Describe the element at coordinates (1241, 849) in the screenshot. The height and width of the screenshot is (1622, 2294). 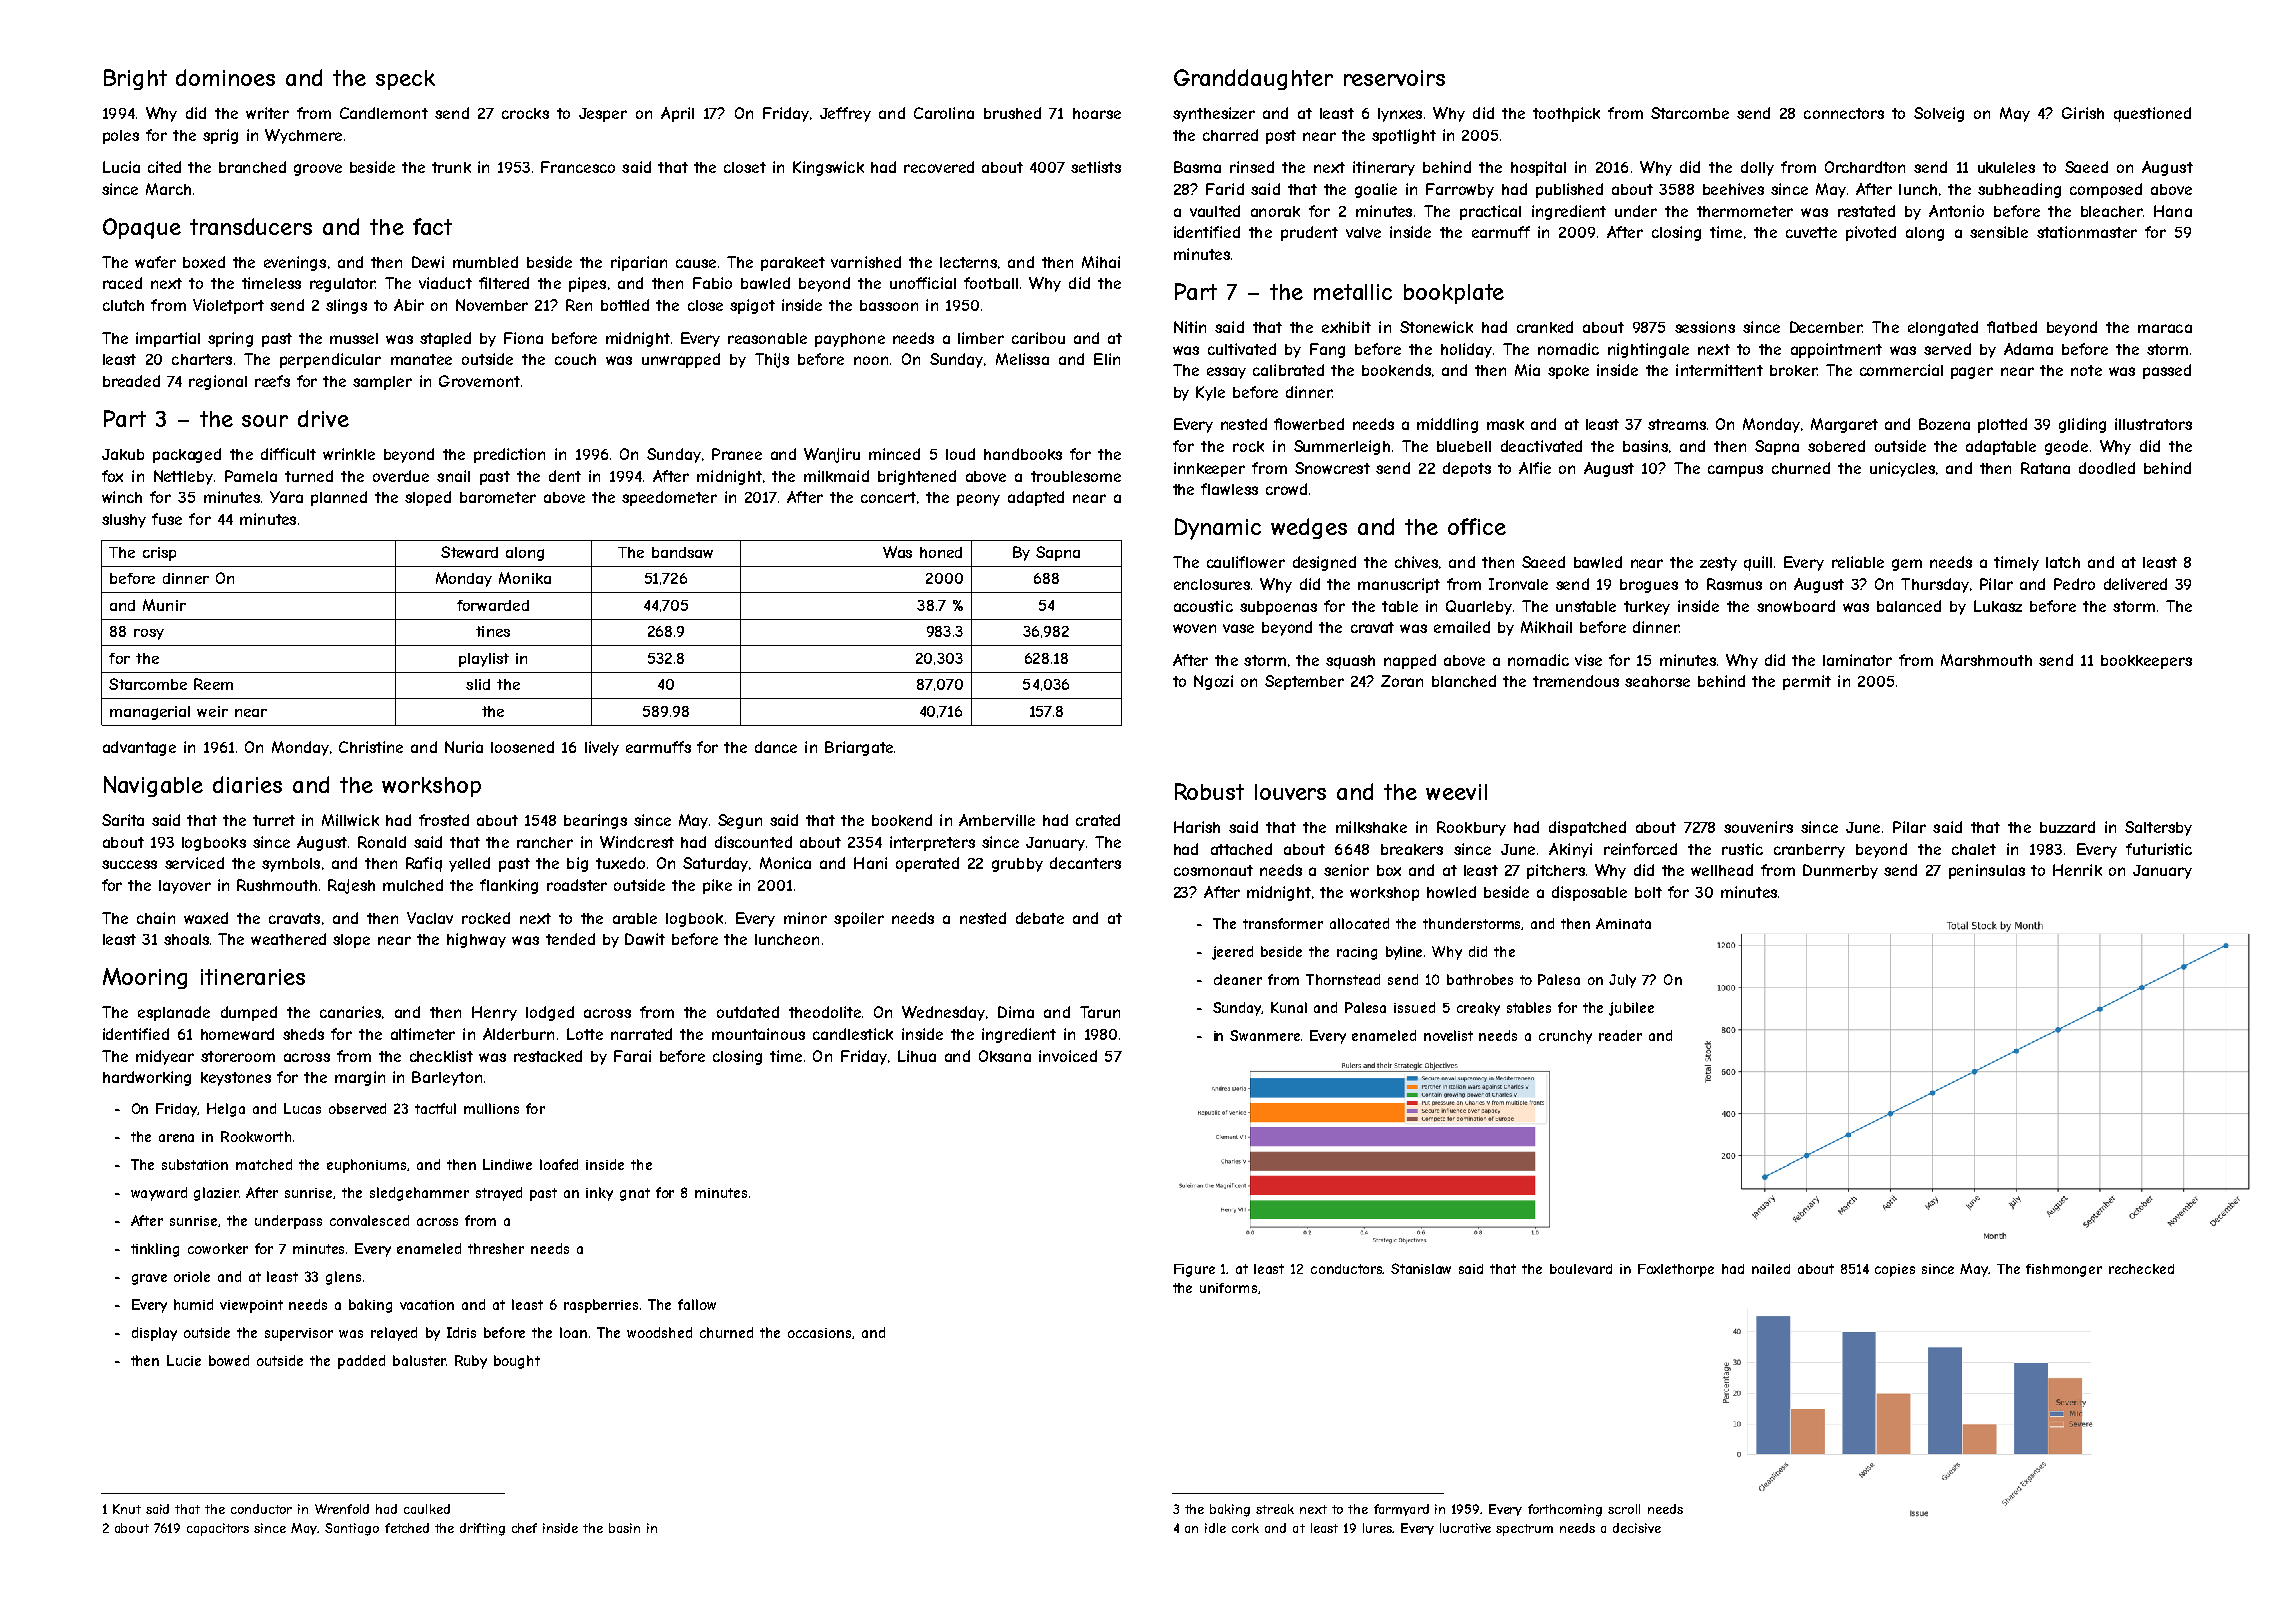
I see `attached` at that location.
